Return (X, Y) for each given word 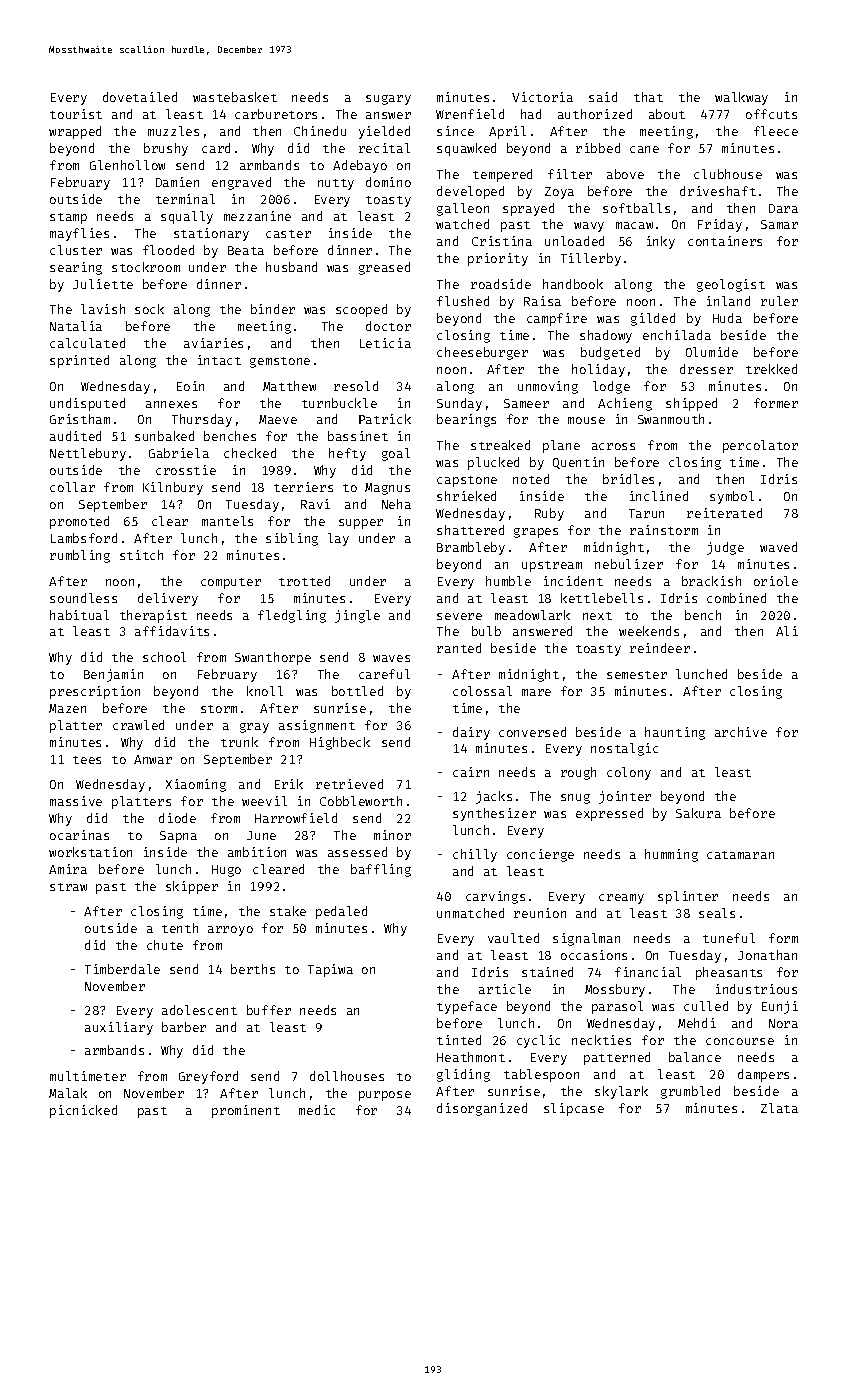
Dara (783, 208)
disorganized (482, 1109)
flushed (463, 301)
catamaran (740, 855)
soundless (83, 598)
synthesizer (494, 814)
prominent (246, 1111)
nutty (336, 184)
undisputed (87, 404)
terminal (185, 199)
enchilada (677, 335)
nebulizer (629, 564)
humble (508, 581)
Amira (68, 869)
